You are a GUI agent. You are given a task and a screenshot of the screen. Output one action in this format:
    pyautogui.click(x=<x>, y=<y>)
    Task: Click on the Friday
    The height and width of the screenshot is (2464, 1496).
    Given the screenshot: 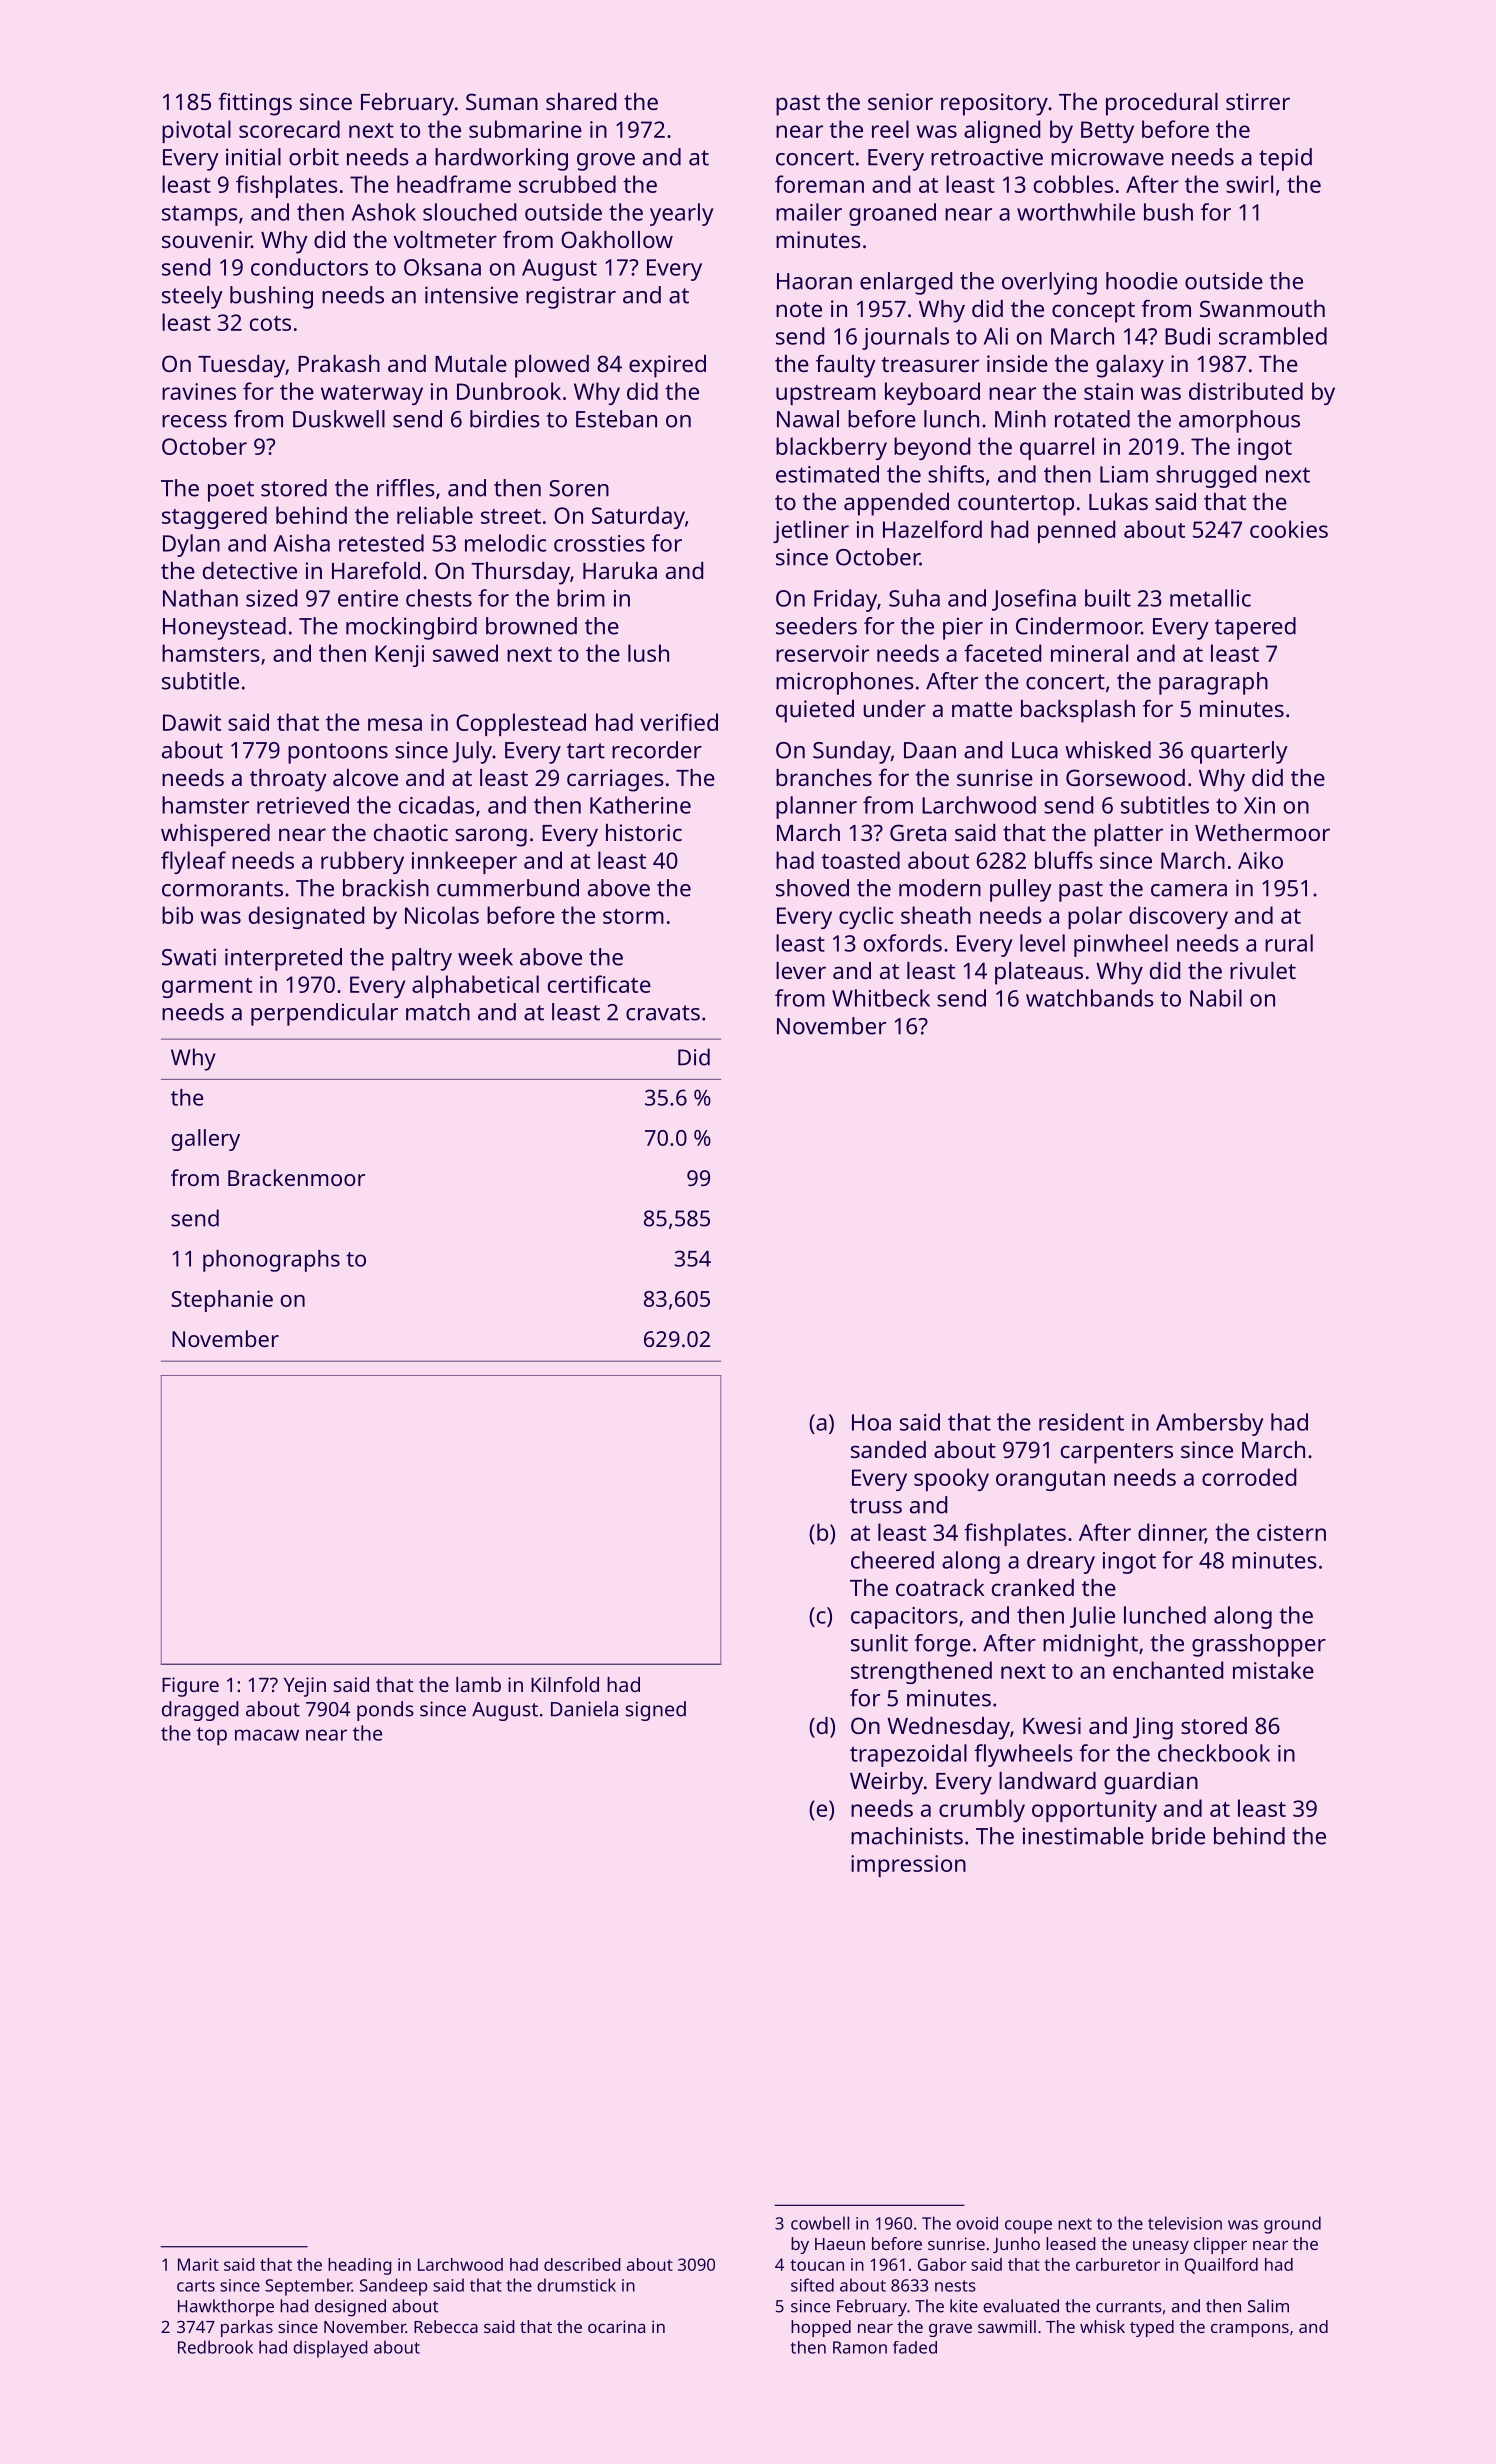 What is the action you would take?
    pyautogui.click(x=845, y=600)
